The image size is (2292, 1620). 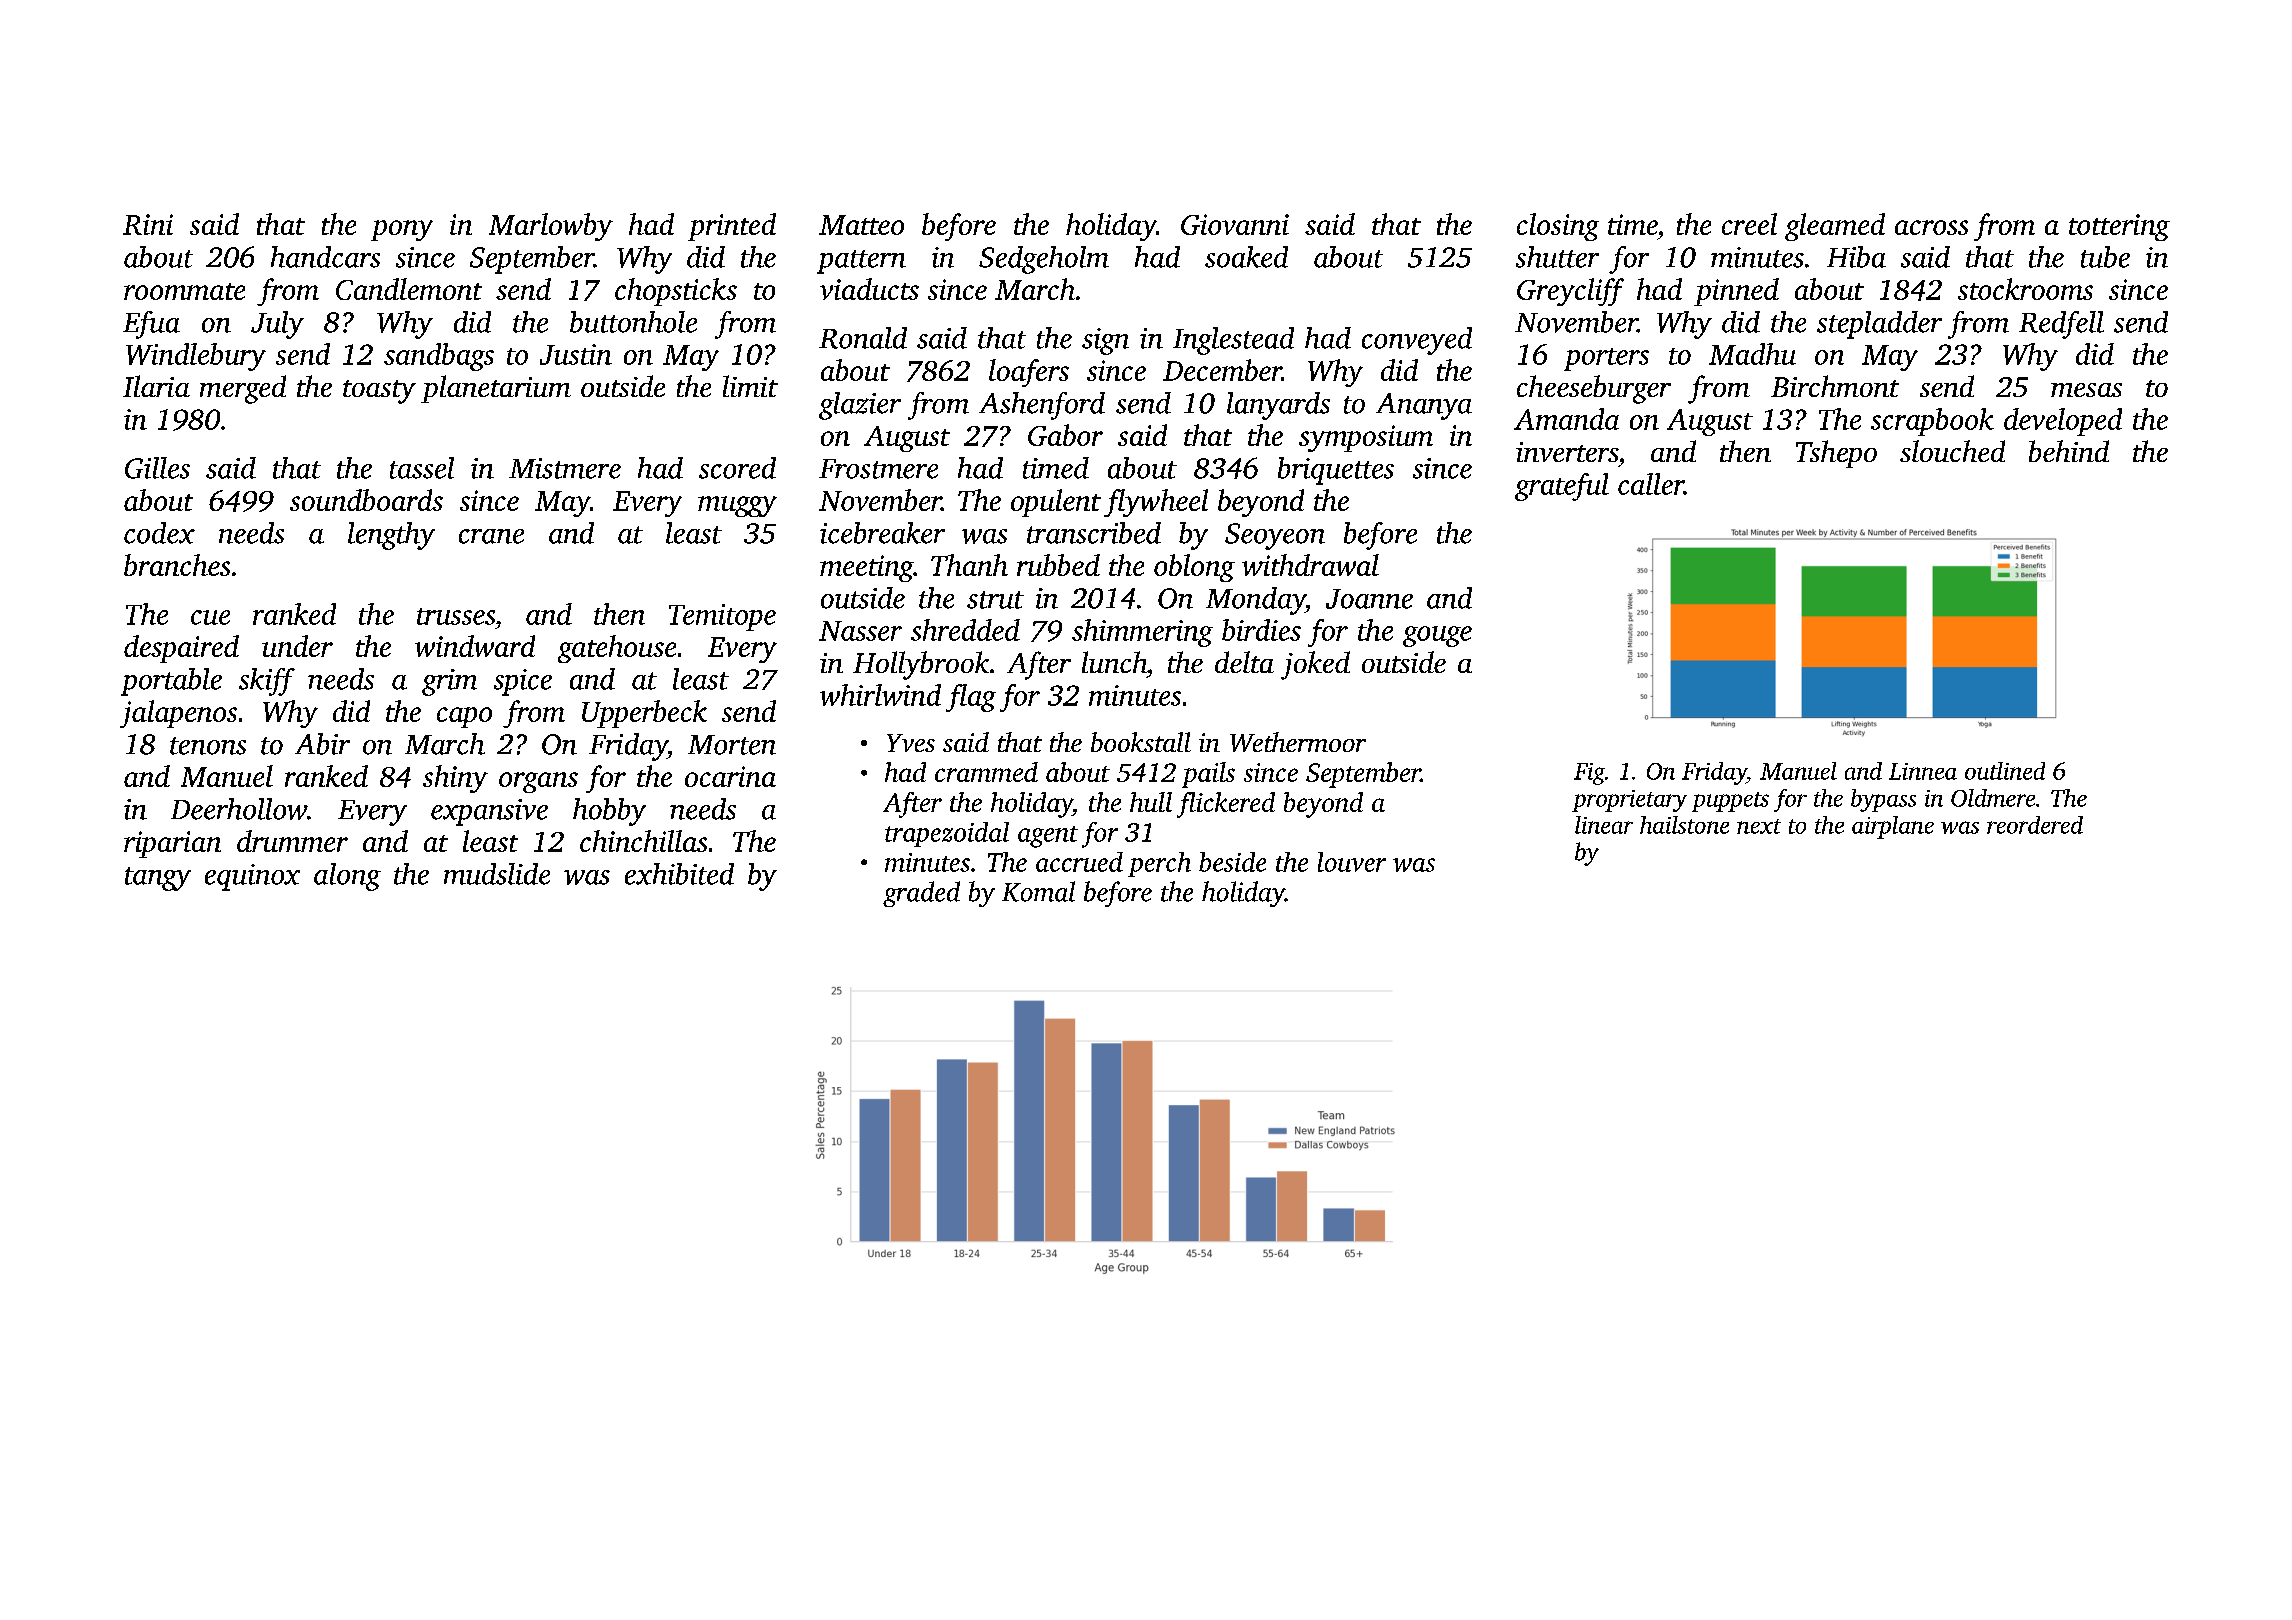 I want to click on strut, so click(x=995, y=600).
